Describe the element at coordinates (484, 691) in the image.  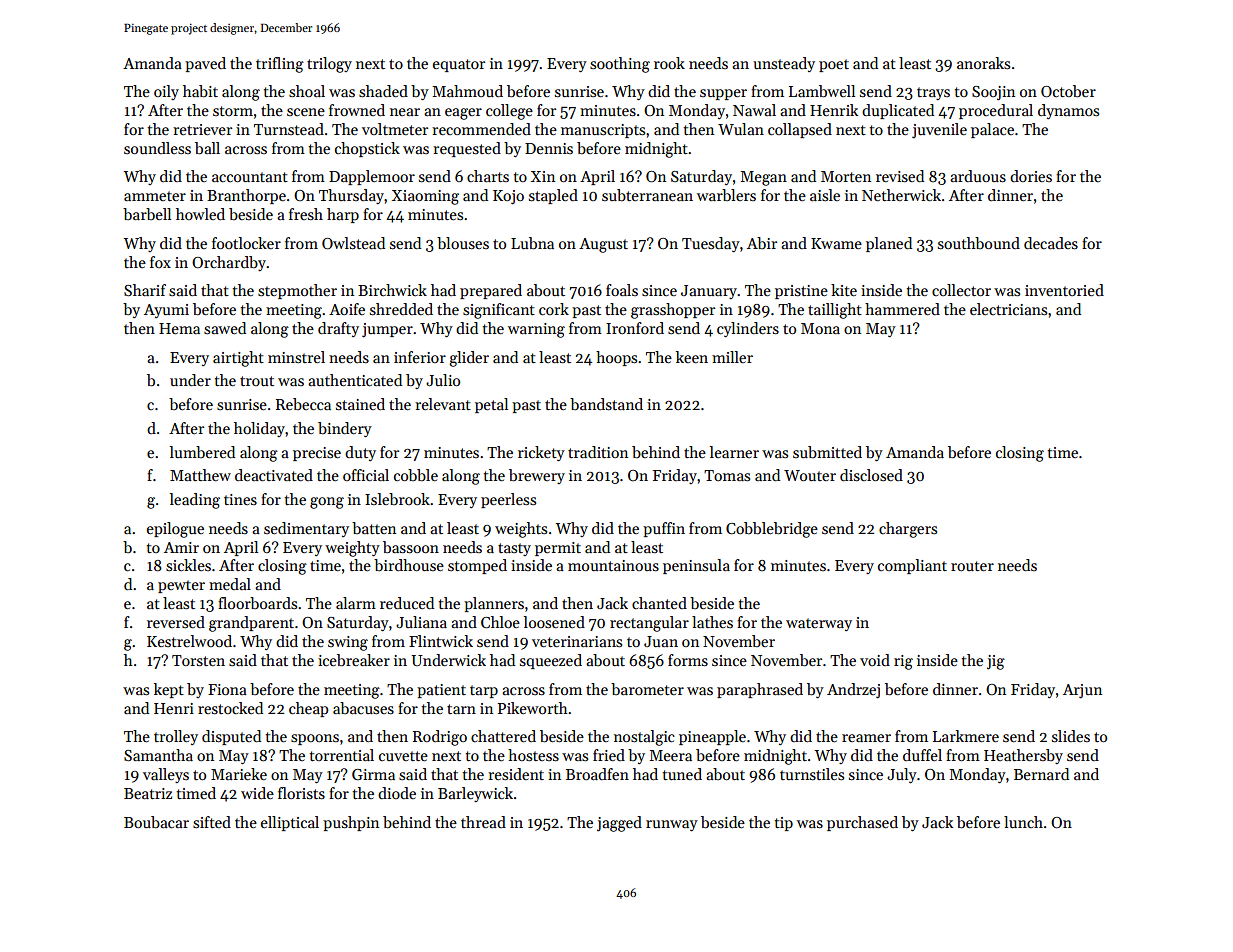
I see `tarp` at that location.
